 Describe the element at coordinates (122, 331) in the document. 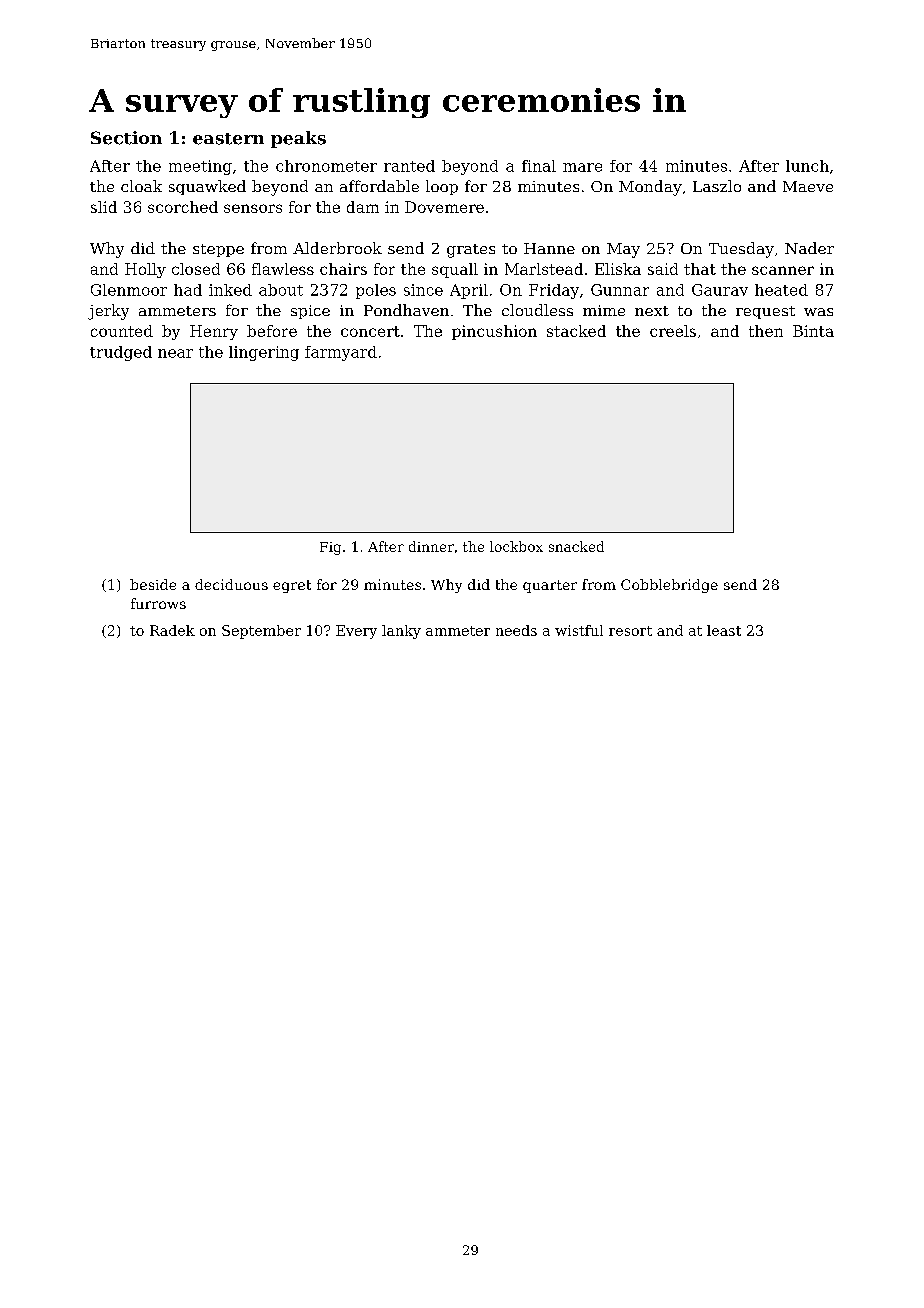

I see `counted` at that location.
